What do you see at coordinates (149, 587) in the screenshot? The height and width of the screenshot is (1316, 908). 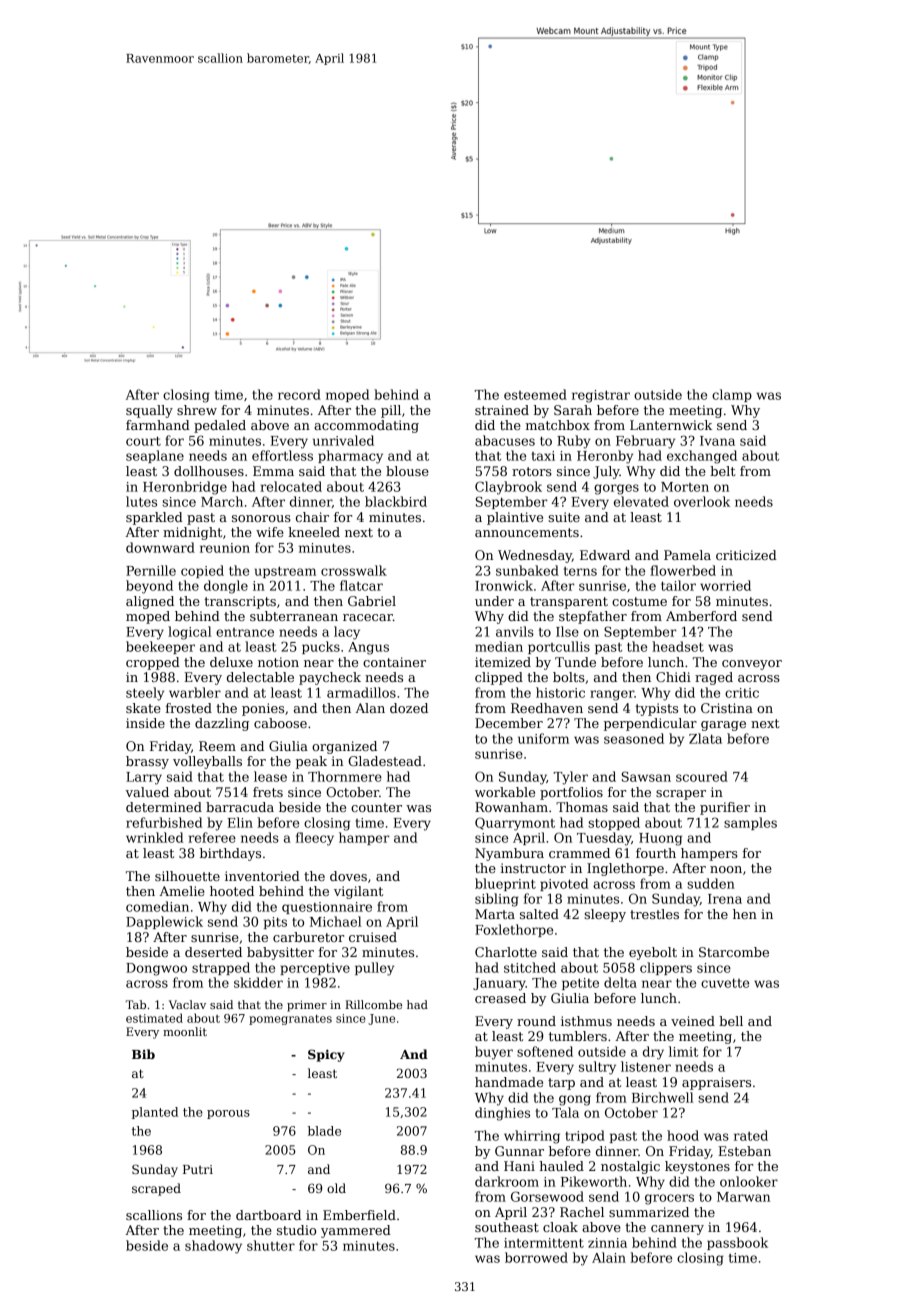 I see `beyond` at bounding box center [149, 587].
